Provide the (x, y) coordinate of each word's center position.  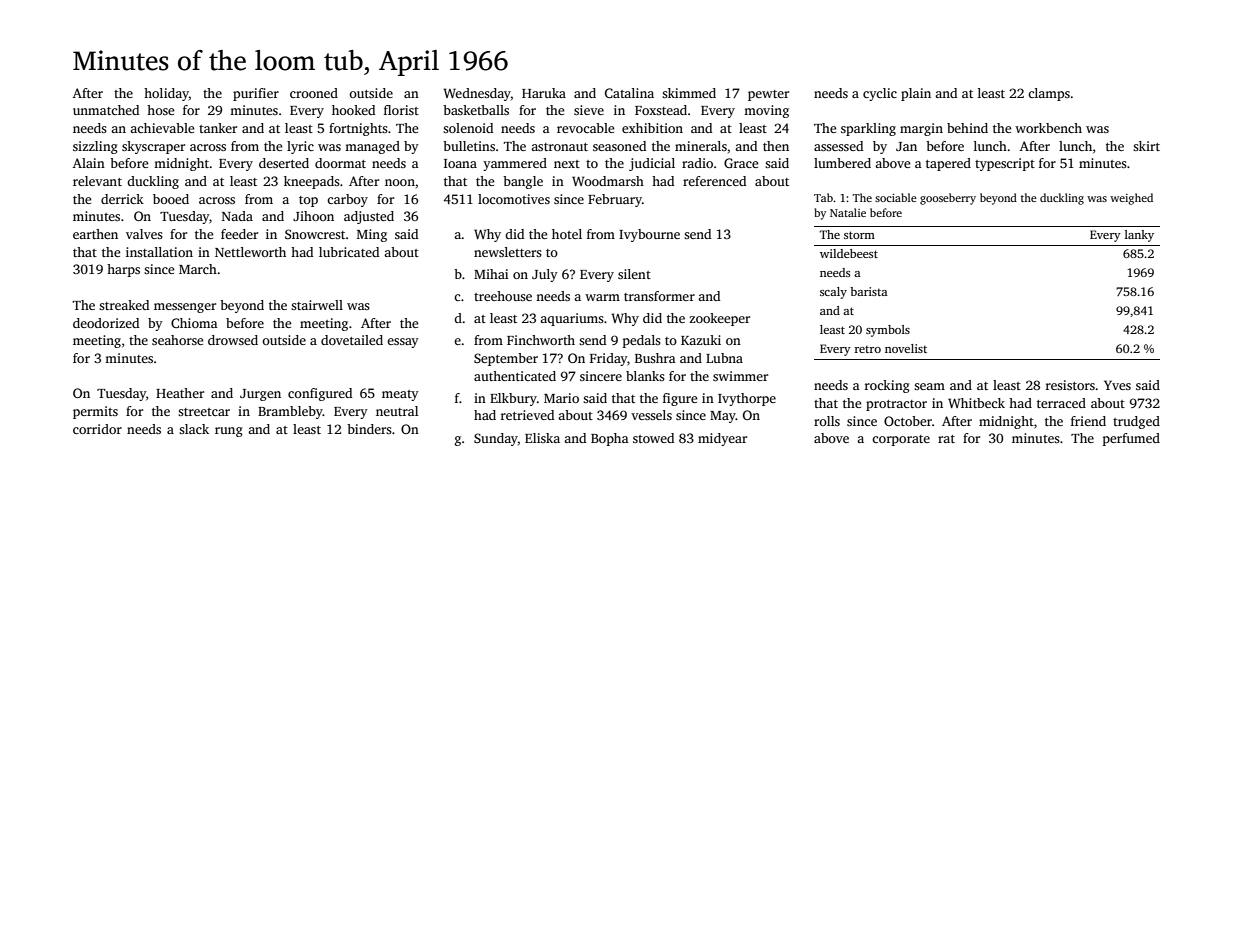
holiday (166, 94)
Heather (180, 393)
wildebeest (849, 253)
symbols (888, 331)
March (198, 269)
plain (916, 94)
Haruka (544, 93)
